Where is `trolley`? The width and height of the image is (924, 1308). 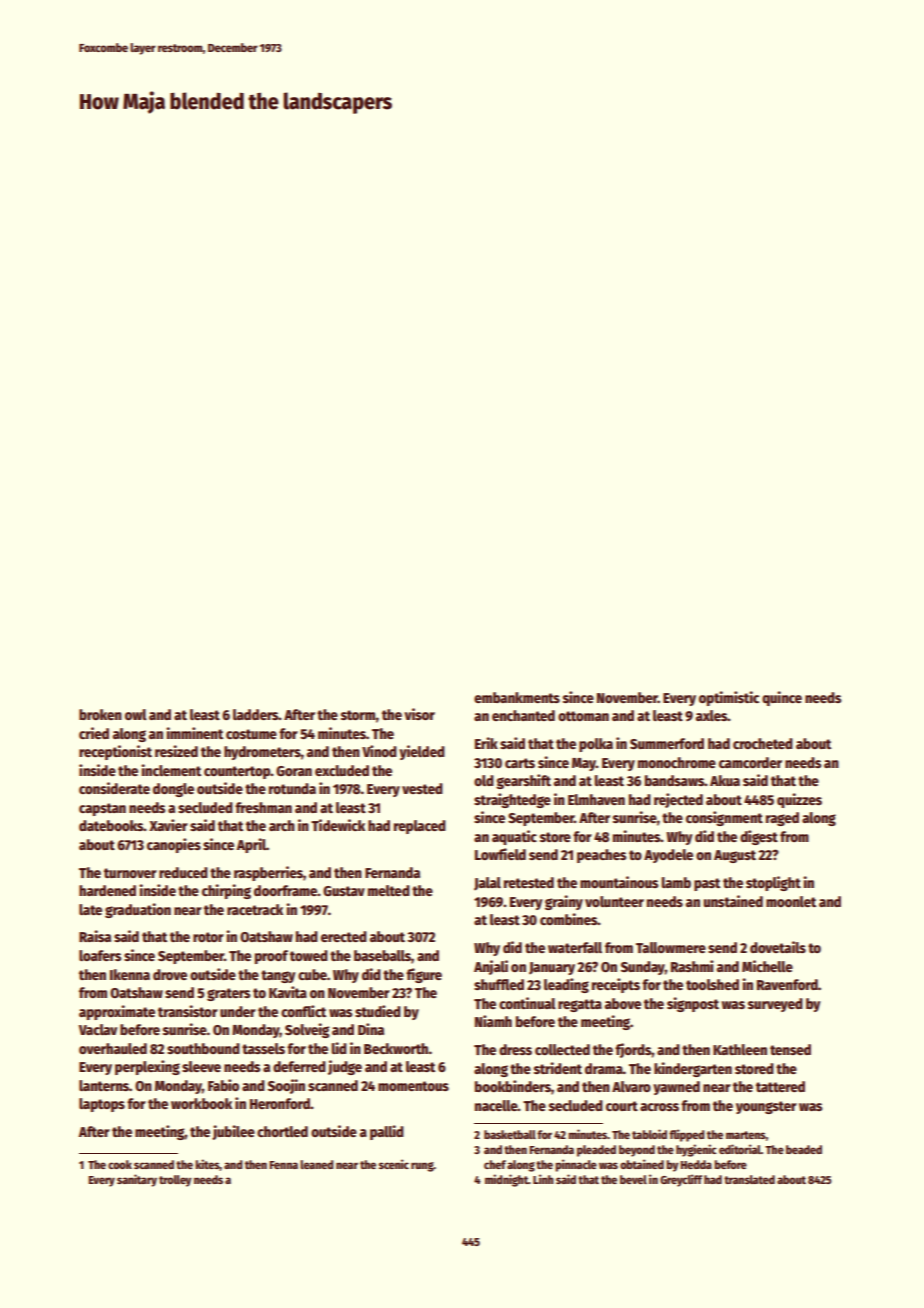 trolley is located at coordinates (175, 1181).
